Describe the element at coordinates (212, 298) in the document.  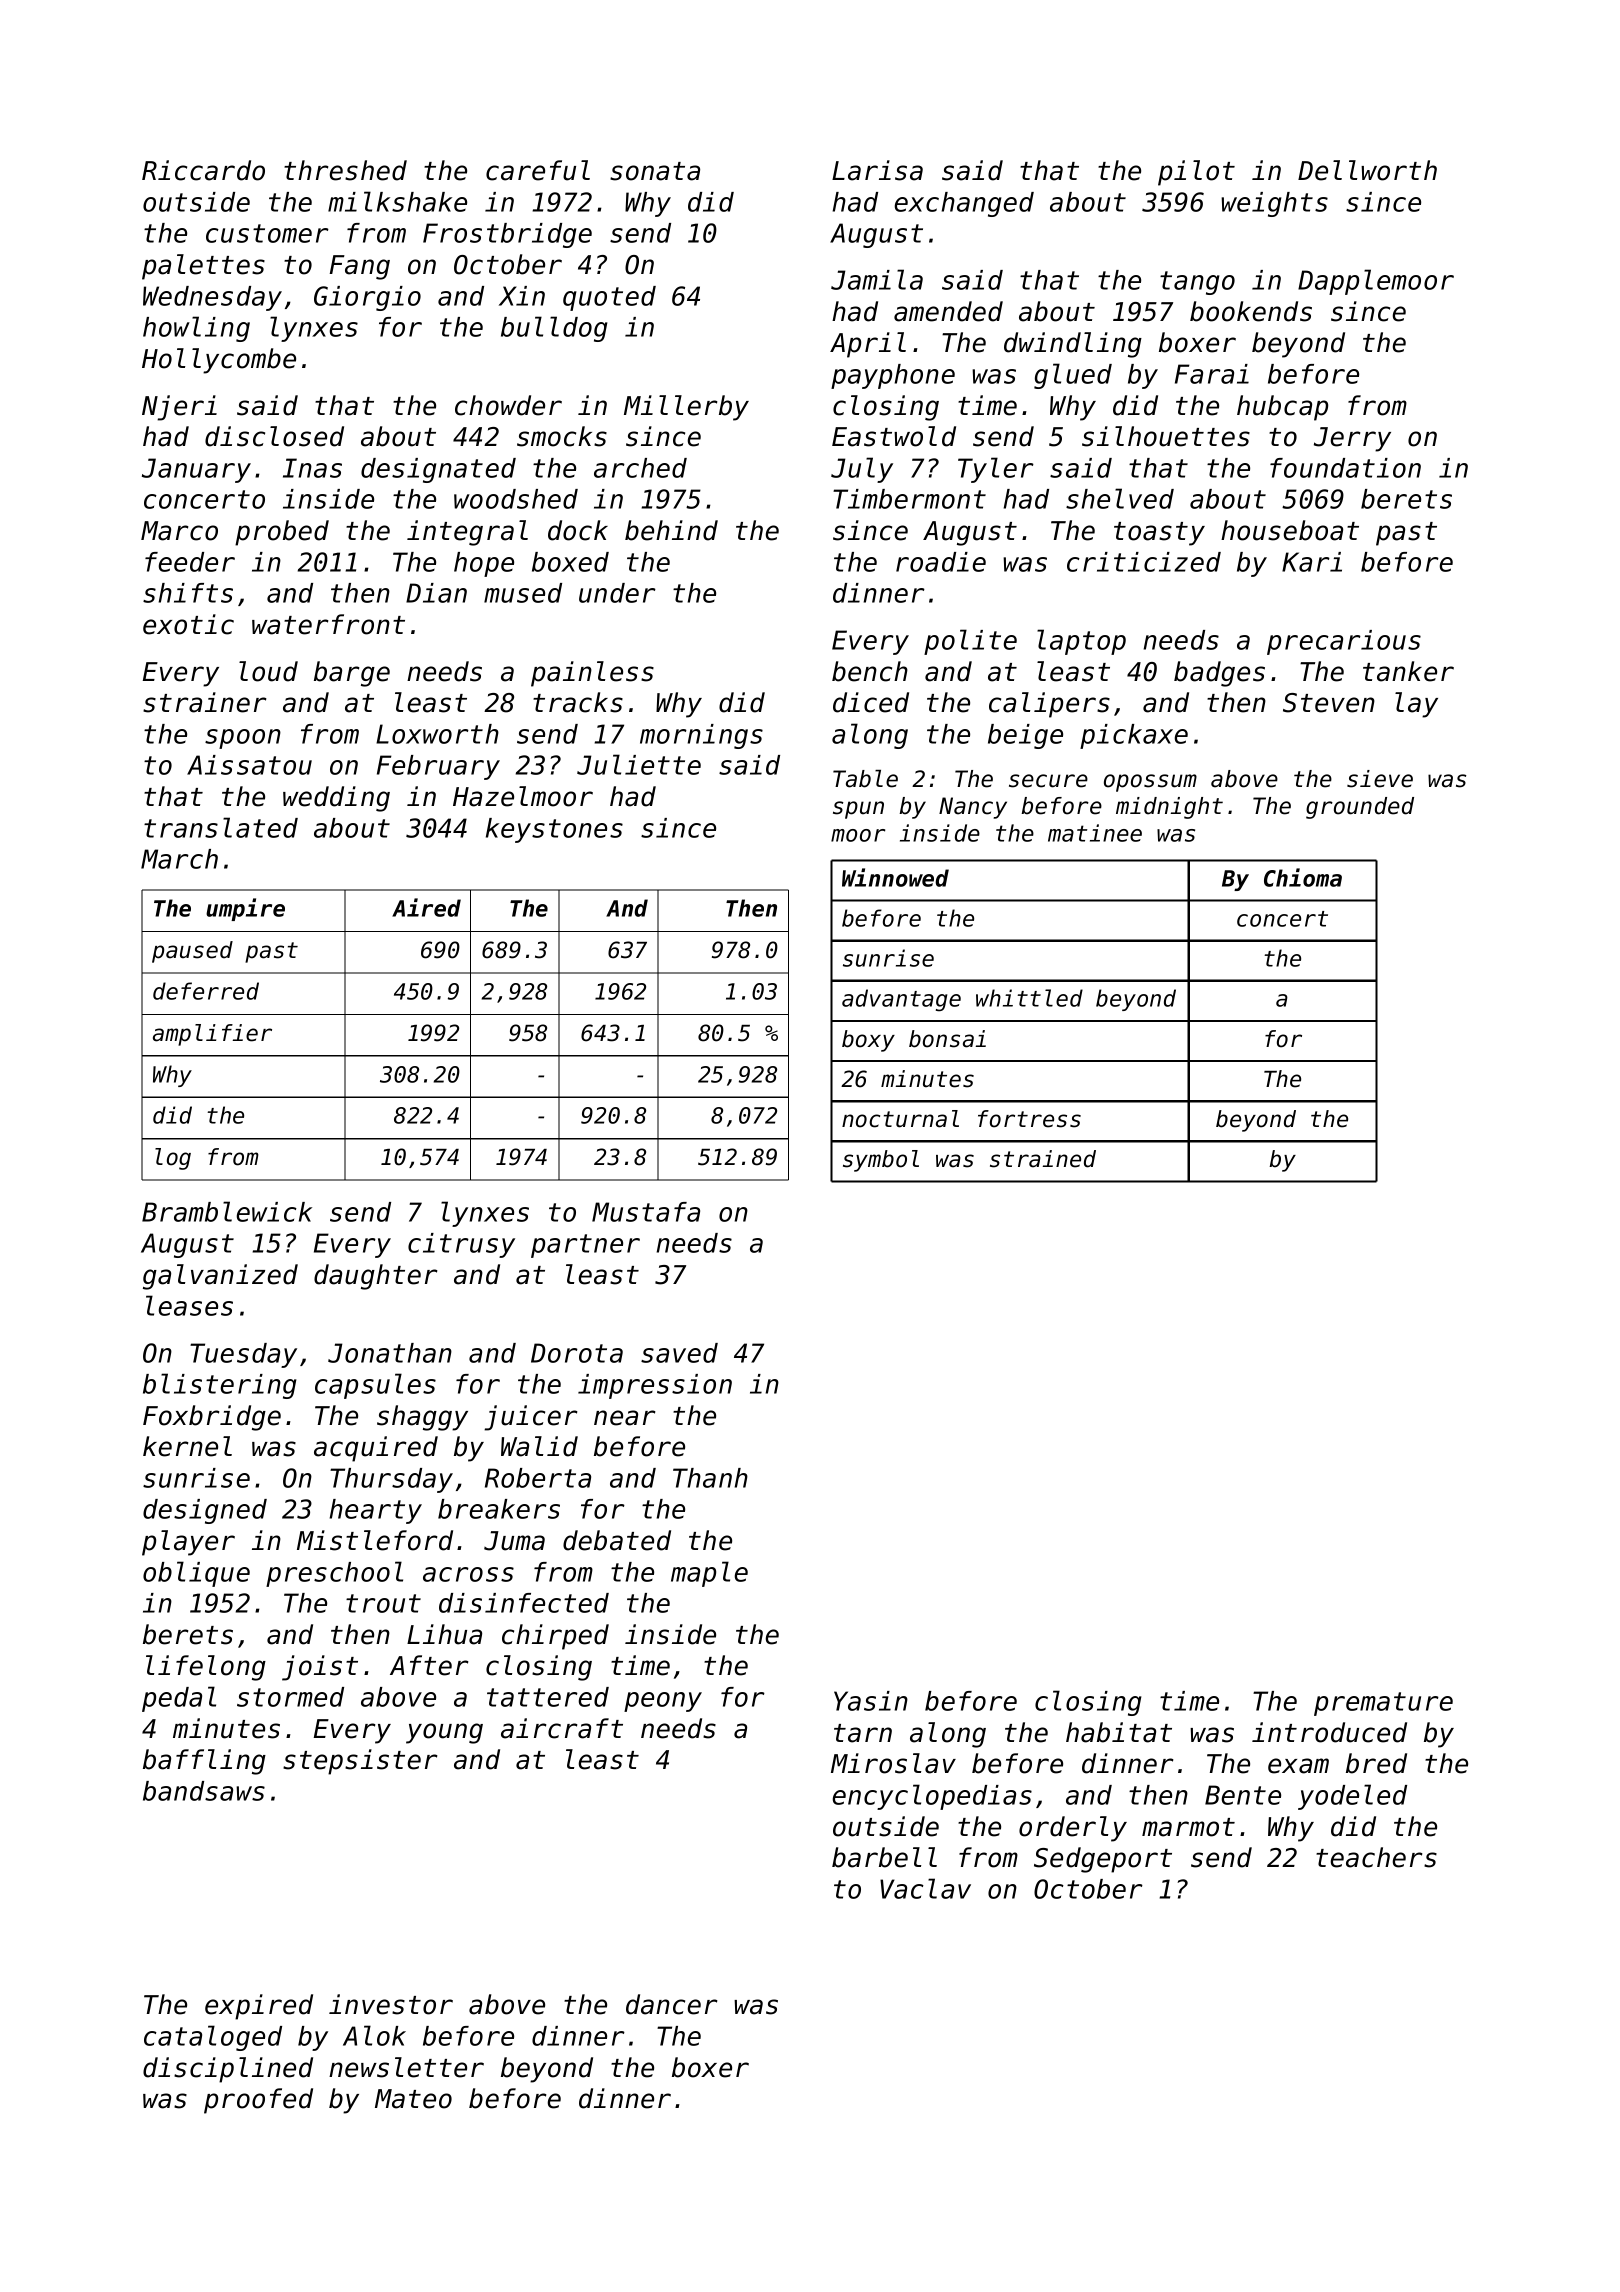
I see `Wednesday` at that location.
